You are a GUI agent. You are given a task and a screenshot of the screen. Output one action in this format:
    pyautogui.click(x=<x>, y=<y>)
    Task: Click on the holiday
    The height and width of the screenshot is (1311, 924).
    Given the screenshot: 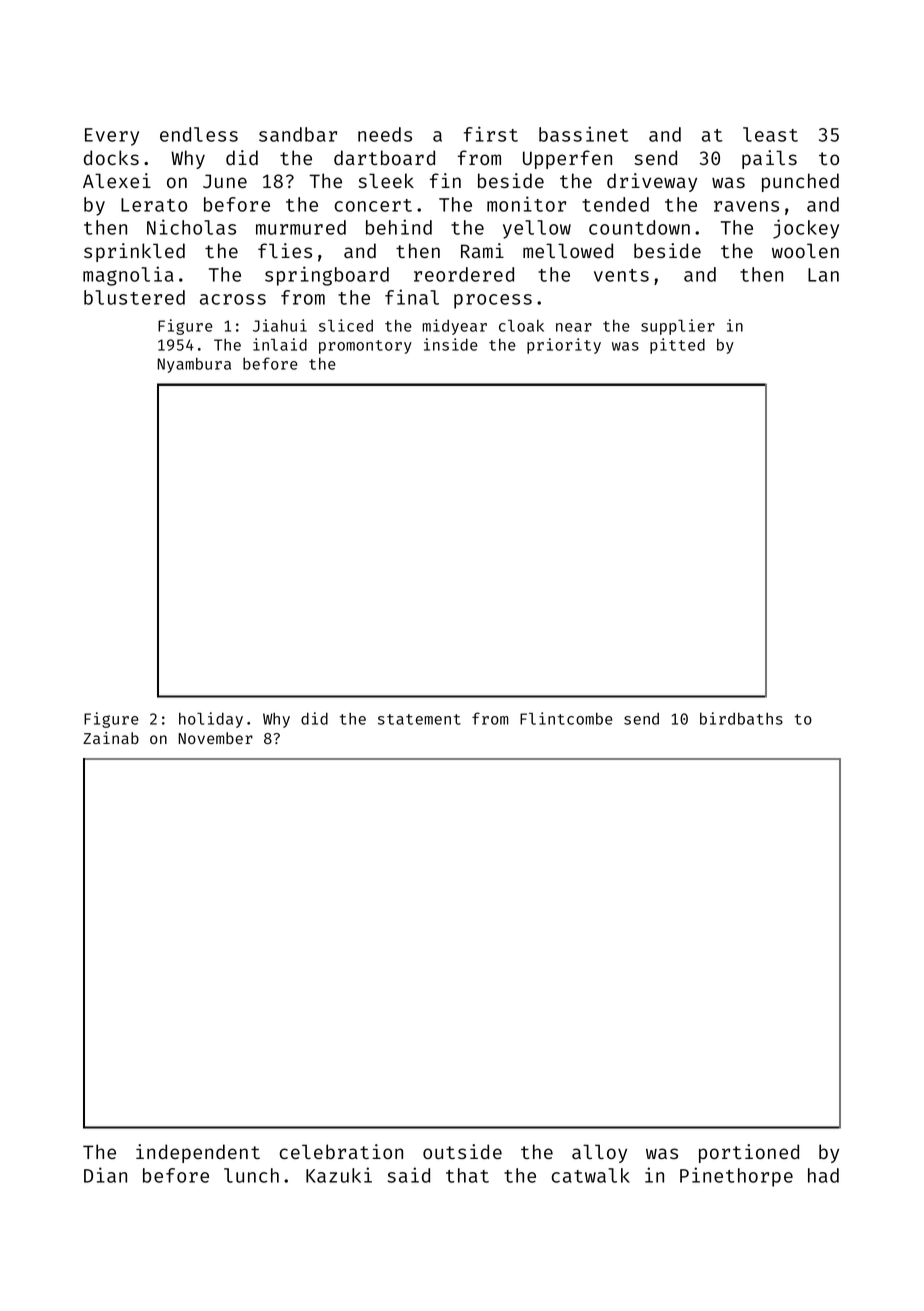 What is the action you would take?
    pyautogui.click(x=211, y=720)
